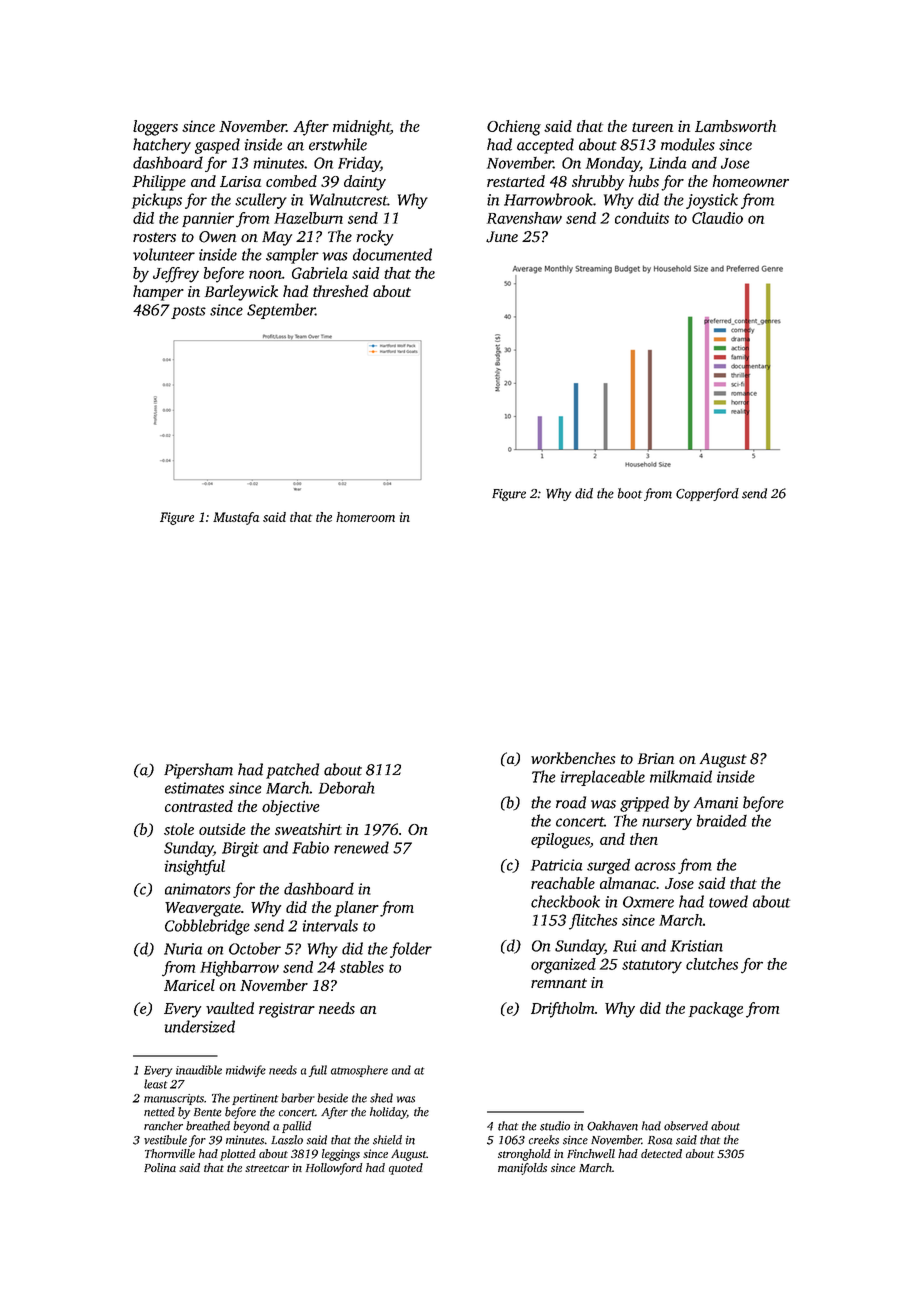 The image size is (924, 1311). I want to click on Deborah, so click(347, 788).
